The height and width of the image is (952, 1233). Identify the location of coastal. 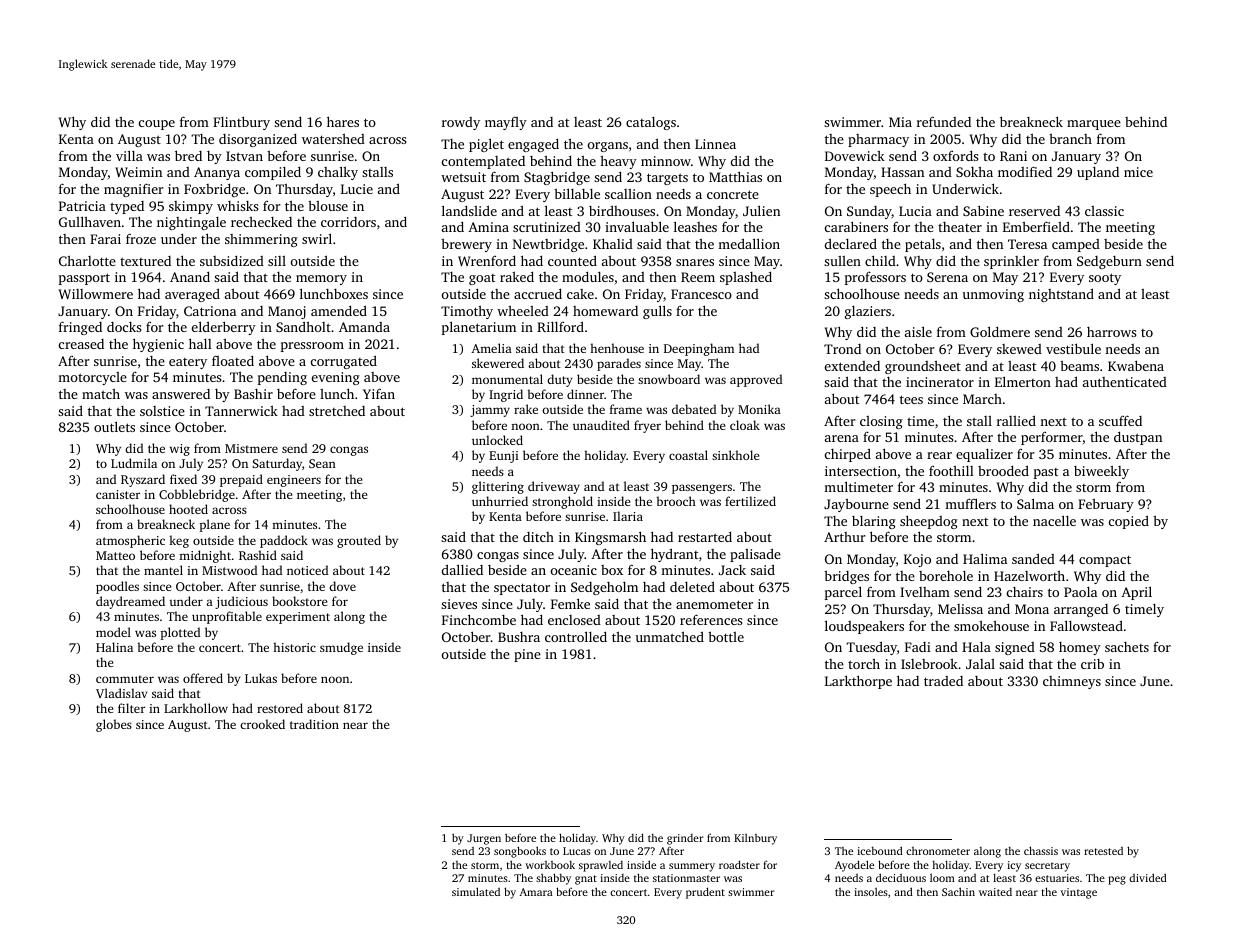
(688, 455).
